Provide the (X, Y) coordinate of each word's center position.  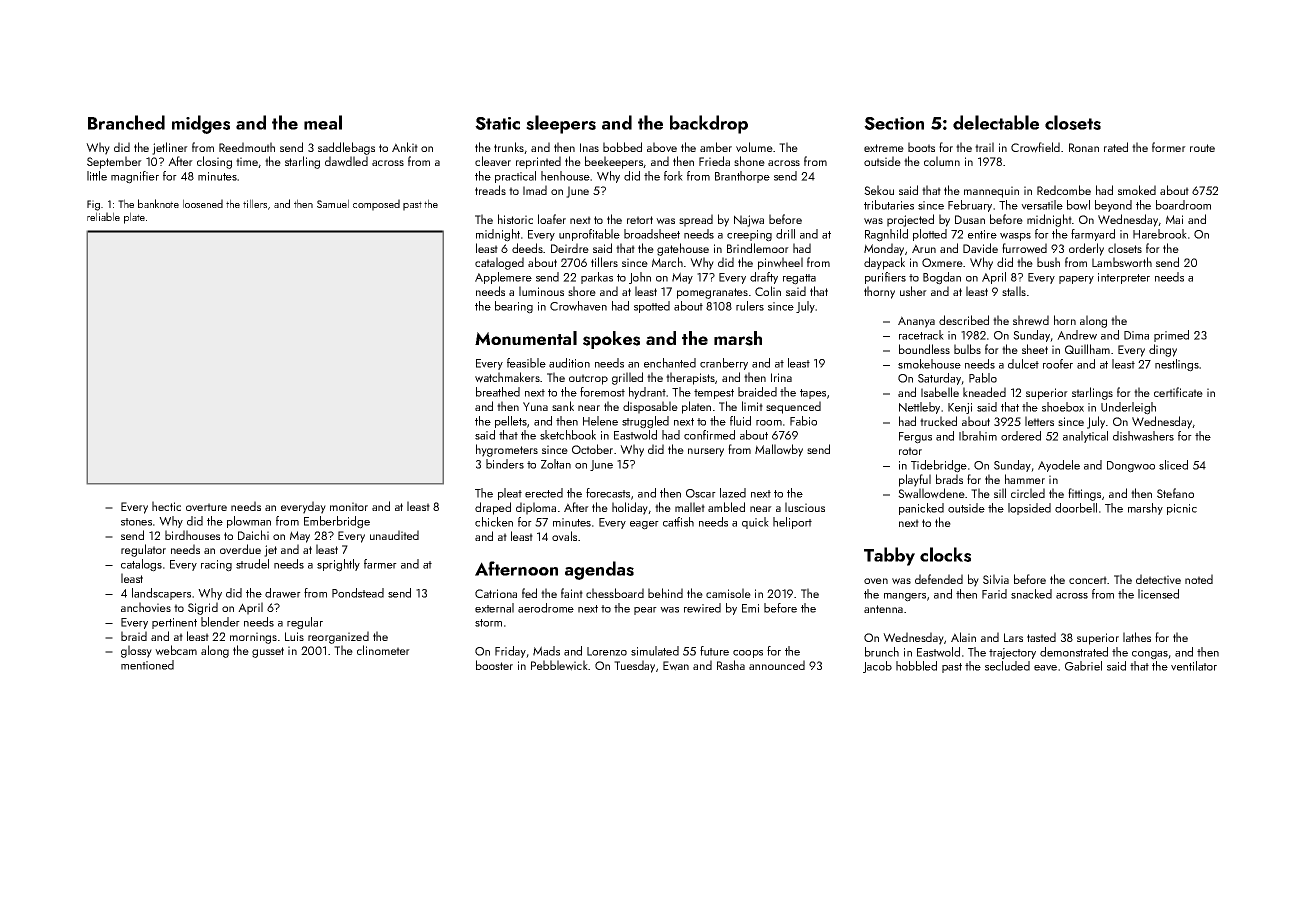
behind (665, 593)
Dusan (970, 219)
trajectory (1012, 653)
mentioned (147, 665)
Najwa (749, 221)
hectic (166, 506)
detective (1158, 579)
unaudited (394, 535)
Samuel (333, 203)
